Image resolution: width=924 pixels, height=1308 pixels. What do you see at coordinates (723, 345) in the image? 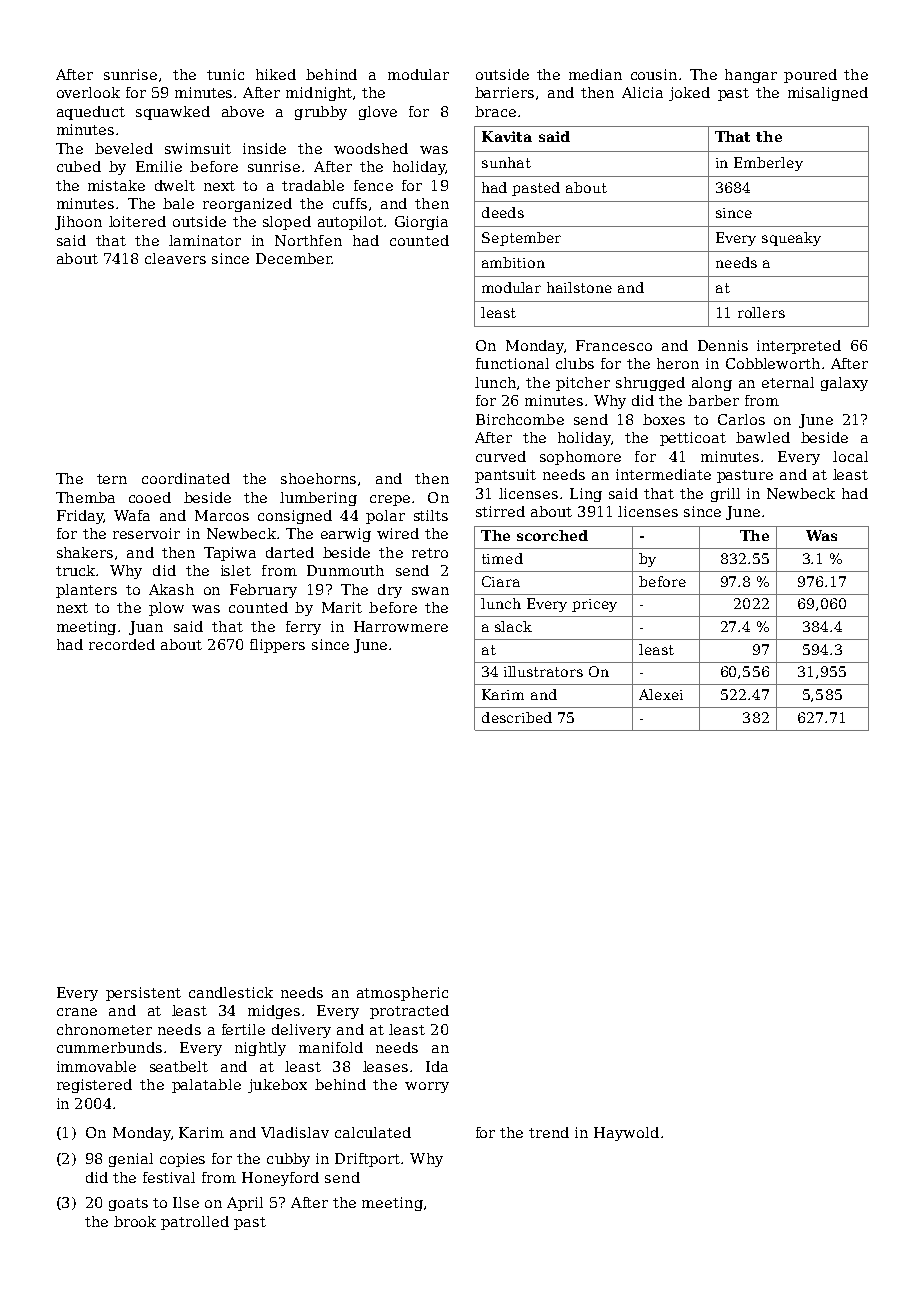
I see `Dennis` at bounding box center [723, 345].
